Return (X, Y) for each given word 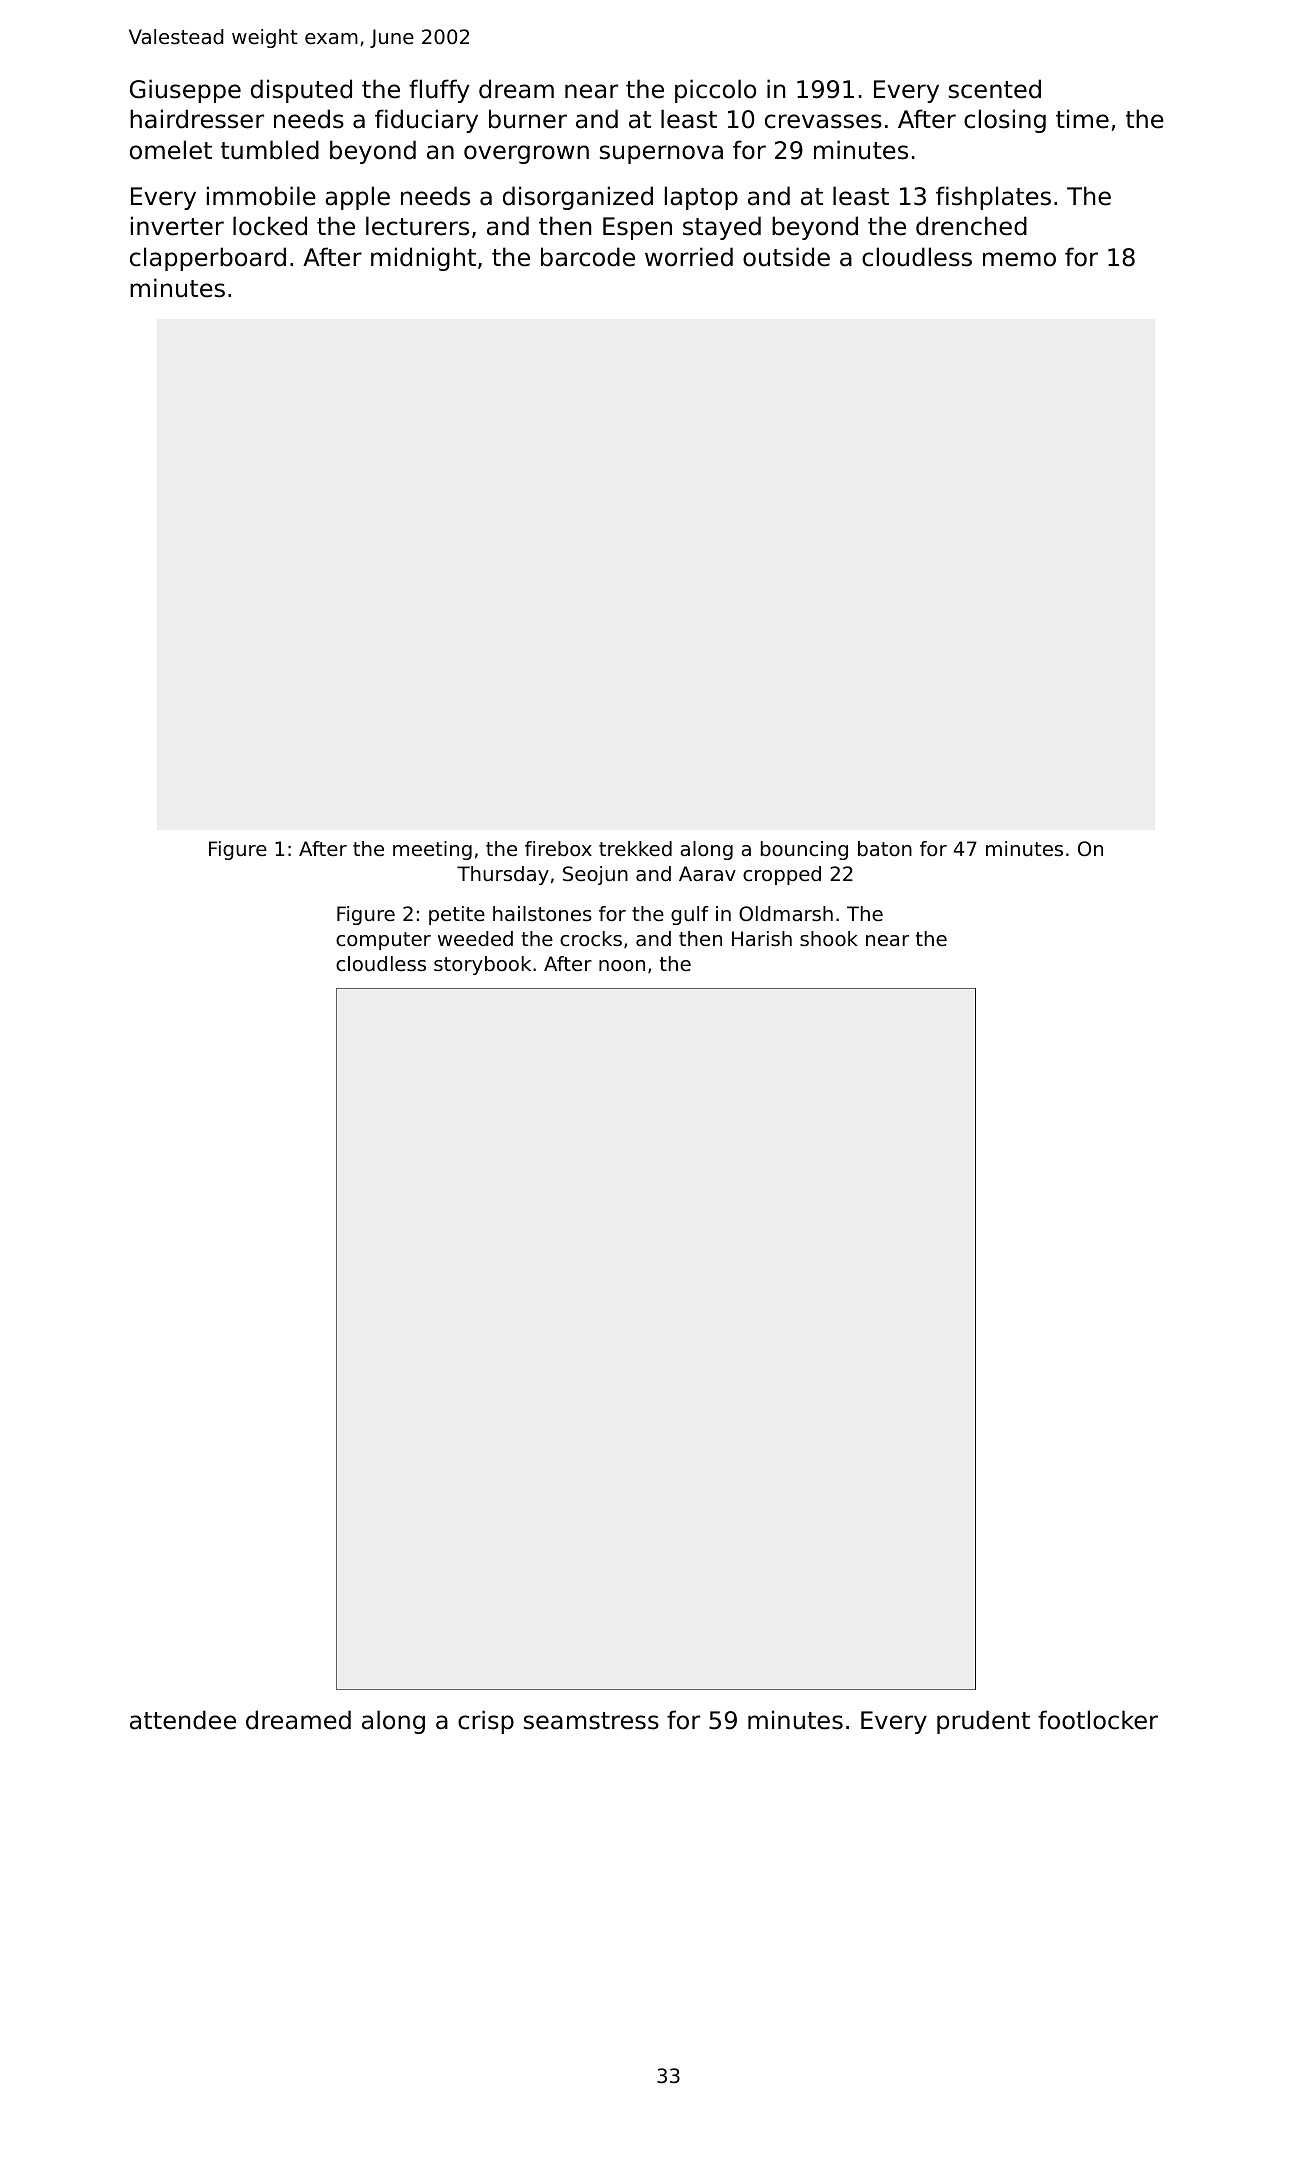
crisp (486, 1722)
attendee (183, 1720)
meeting (432, 850)
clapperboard (208, 259)
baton (885, 849)
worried (689, 257)
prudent (983, 1722)
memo (1019, 259)
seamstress (591, 1721)
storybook (482, 965)
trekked (635, 849)
